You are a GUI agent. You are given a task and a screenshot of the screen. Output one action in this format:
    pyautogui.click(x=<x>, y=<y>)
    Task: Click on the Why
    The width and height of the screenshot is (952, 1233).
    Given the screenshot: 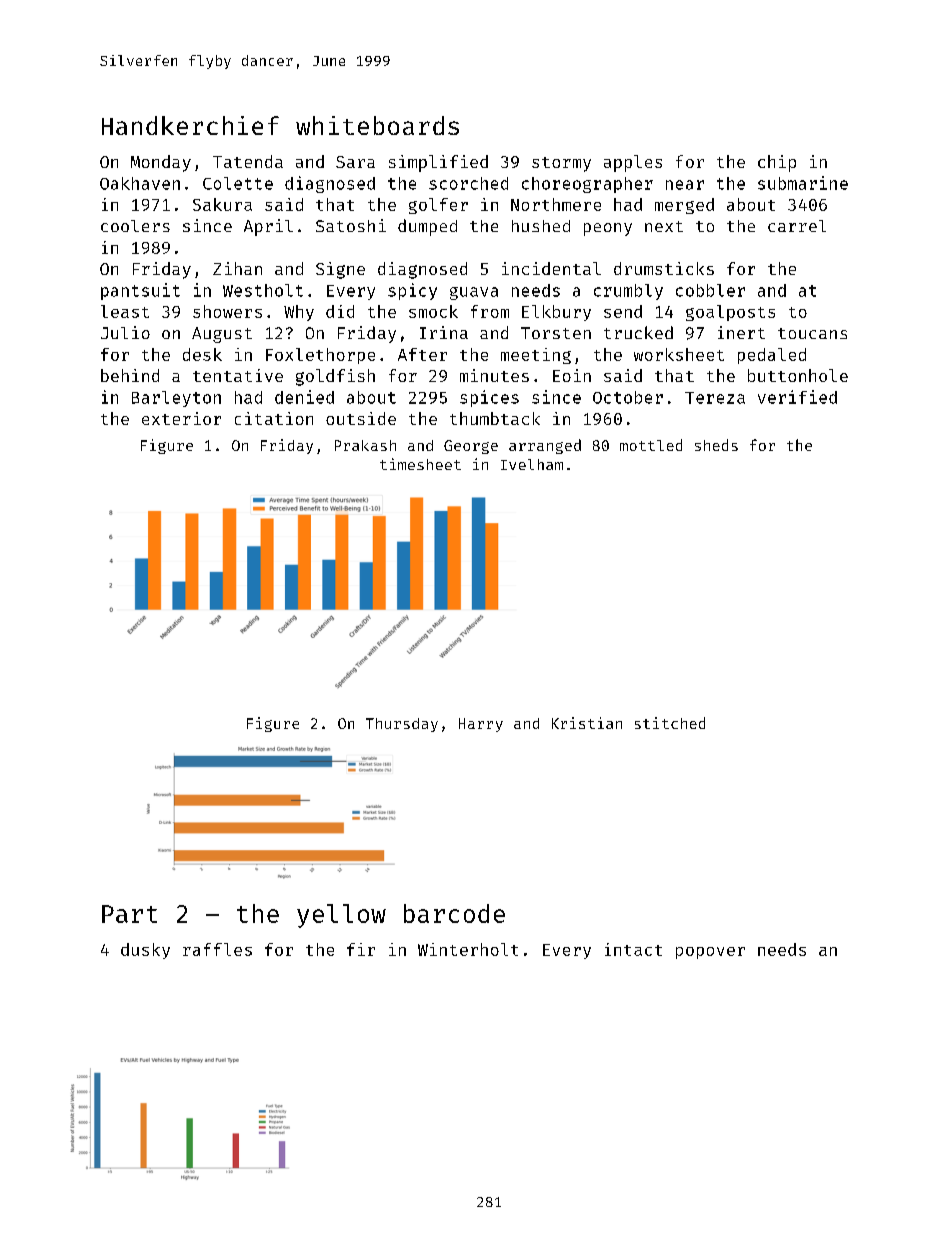 What is the action you would take?
    pyautogui.click(x=299, y=313)
